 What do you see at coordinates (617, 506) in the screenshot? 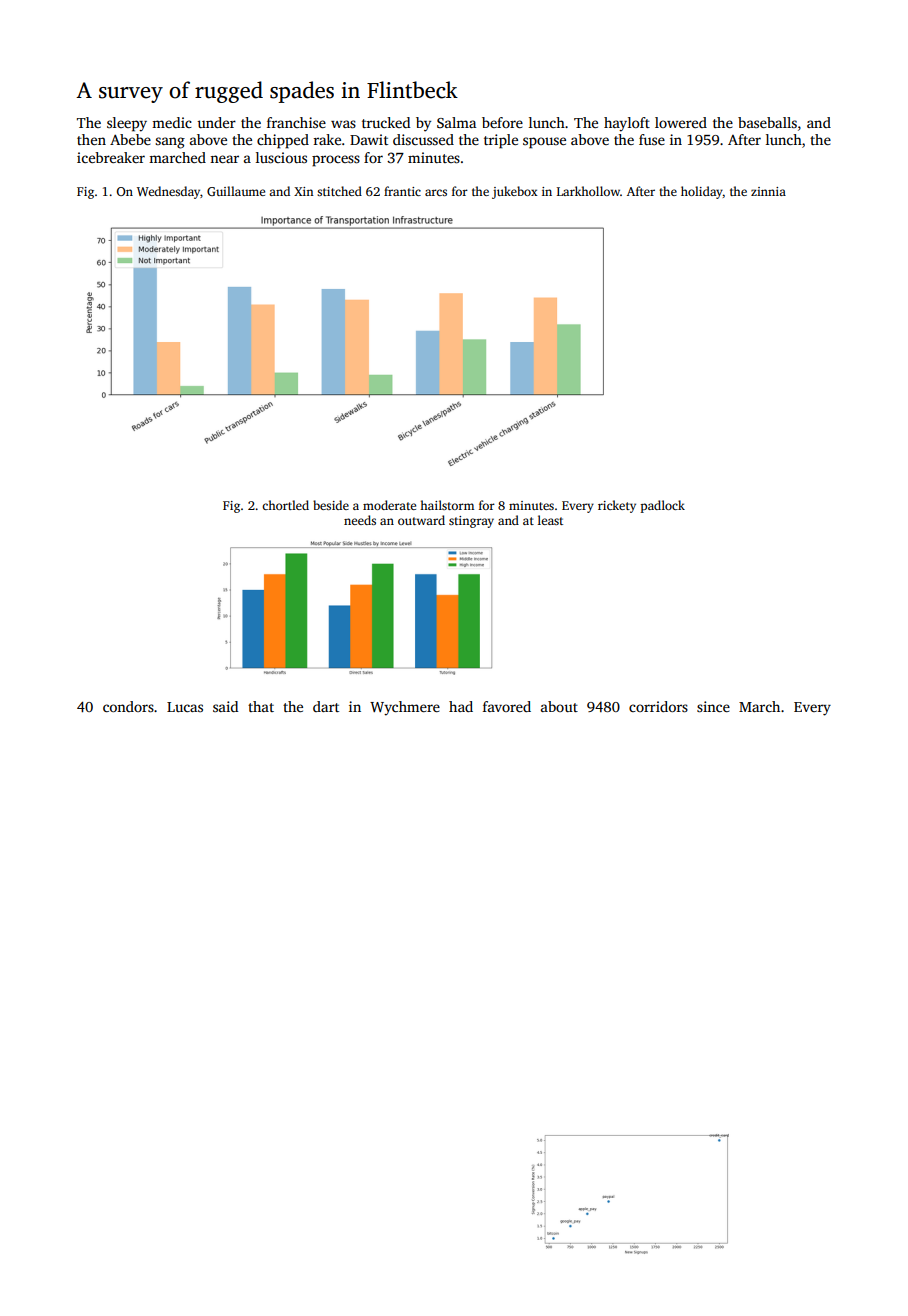
I see `rickety` at bounding box center [617, 506].
